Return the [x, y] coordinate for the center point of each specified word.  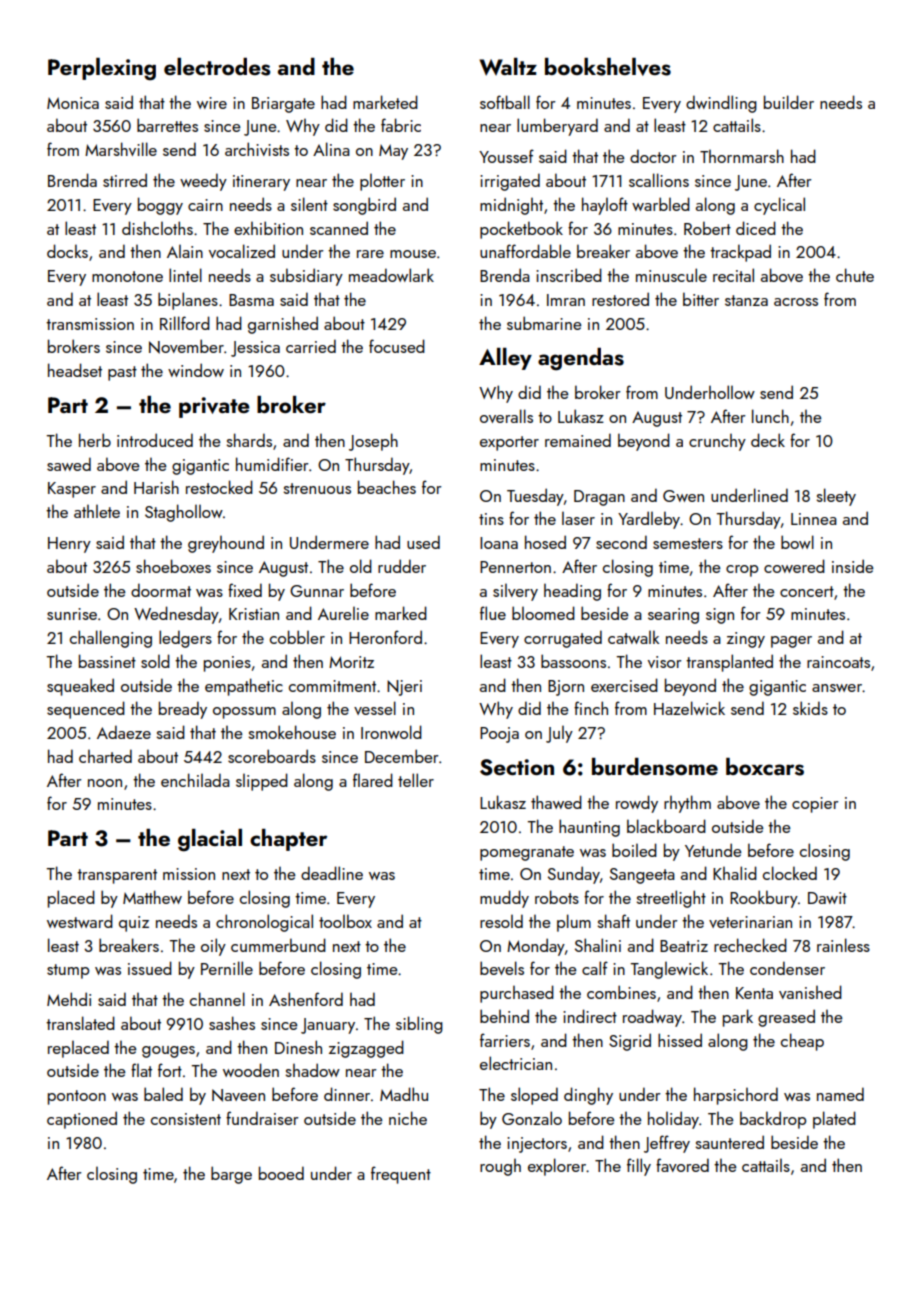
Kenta [754, 993]
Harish [156, 487]
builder [789, 102]
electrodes [217, 67]
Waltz [508, 67]
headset [75, 370]
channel [217, 999]
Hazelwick [689, 708]
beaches [387, 487]
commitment [332, 686]
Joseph [373, 442]
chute [855, 275]
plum [574, 923]
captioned [82, 1120]
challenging [111, 639]
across [796, 302]
